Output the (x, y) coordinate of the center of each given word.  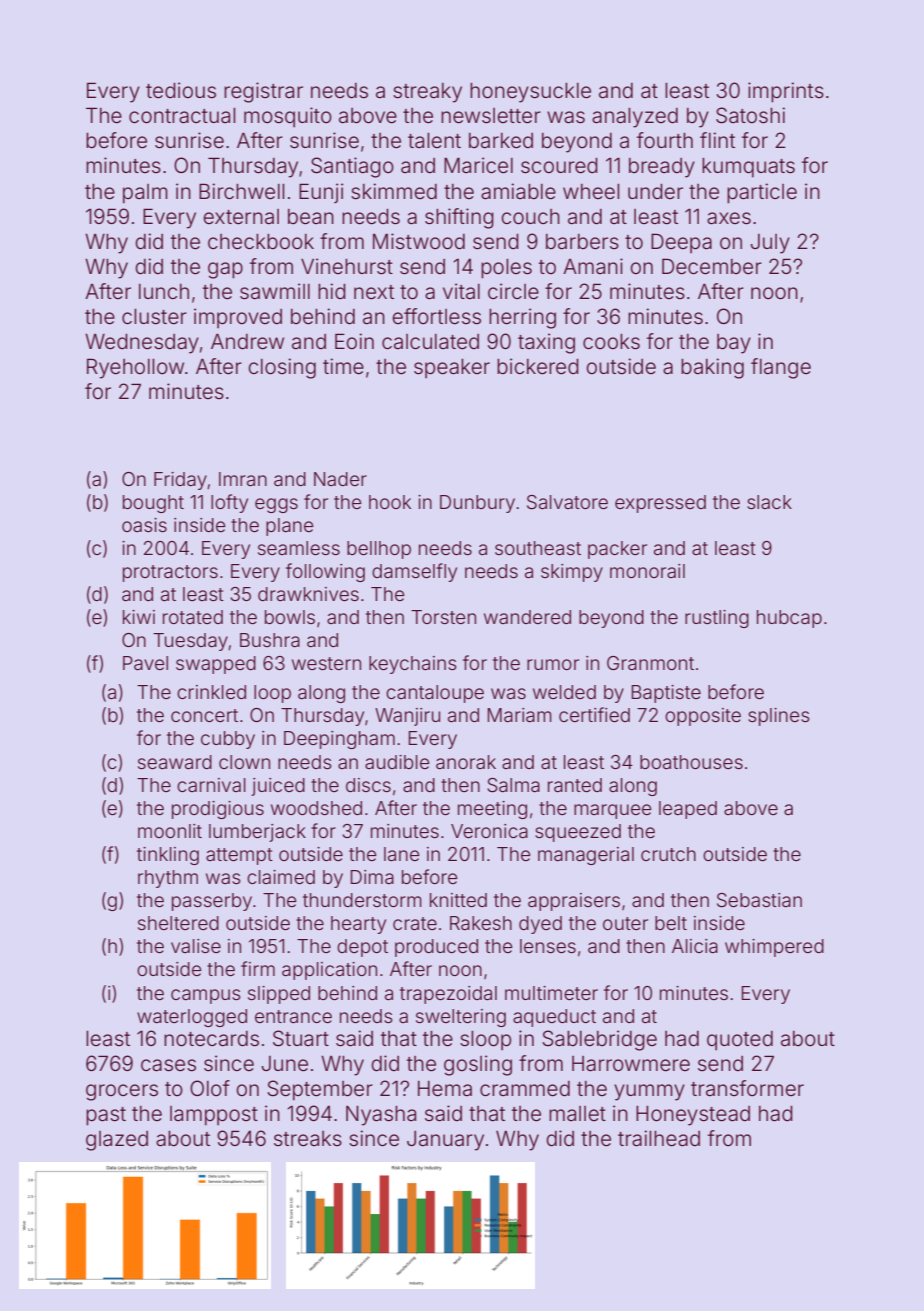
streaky (427, 93)
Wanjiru (407, 717)
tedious (181, 90)
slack (769, 502)
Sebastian (759, 900)
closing (282, 368)
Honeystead (693, 1116)
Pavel (145, 663)
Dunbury (477, 504)
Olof (210, 1088)
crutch (668, 854)
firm (258, 968)
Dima (372, 877)
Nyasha (381, 1116)
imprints (786, 92)
